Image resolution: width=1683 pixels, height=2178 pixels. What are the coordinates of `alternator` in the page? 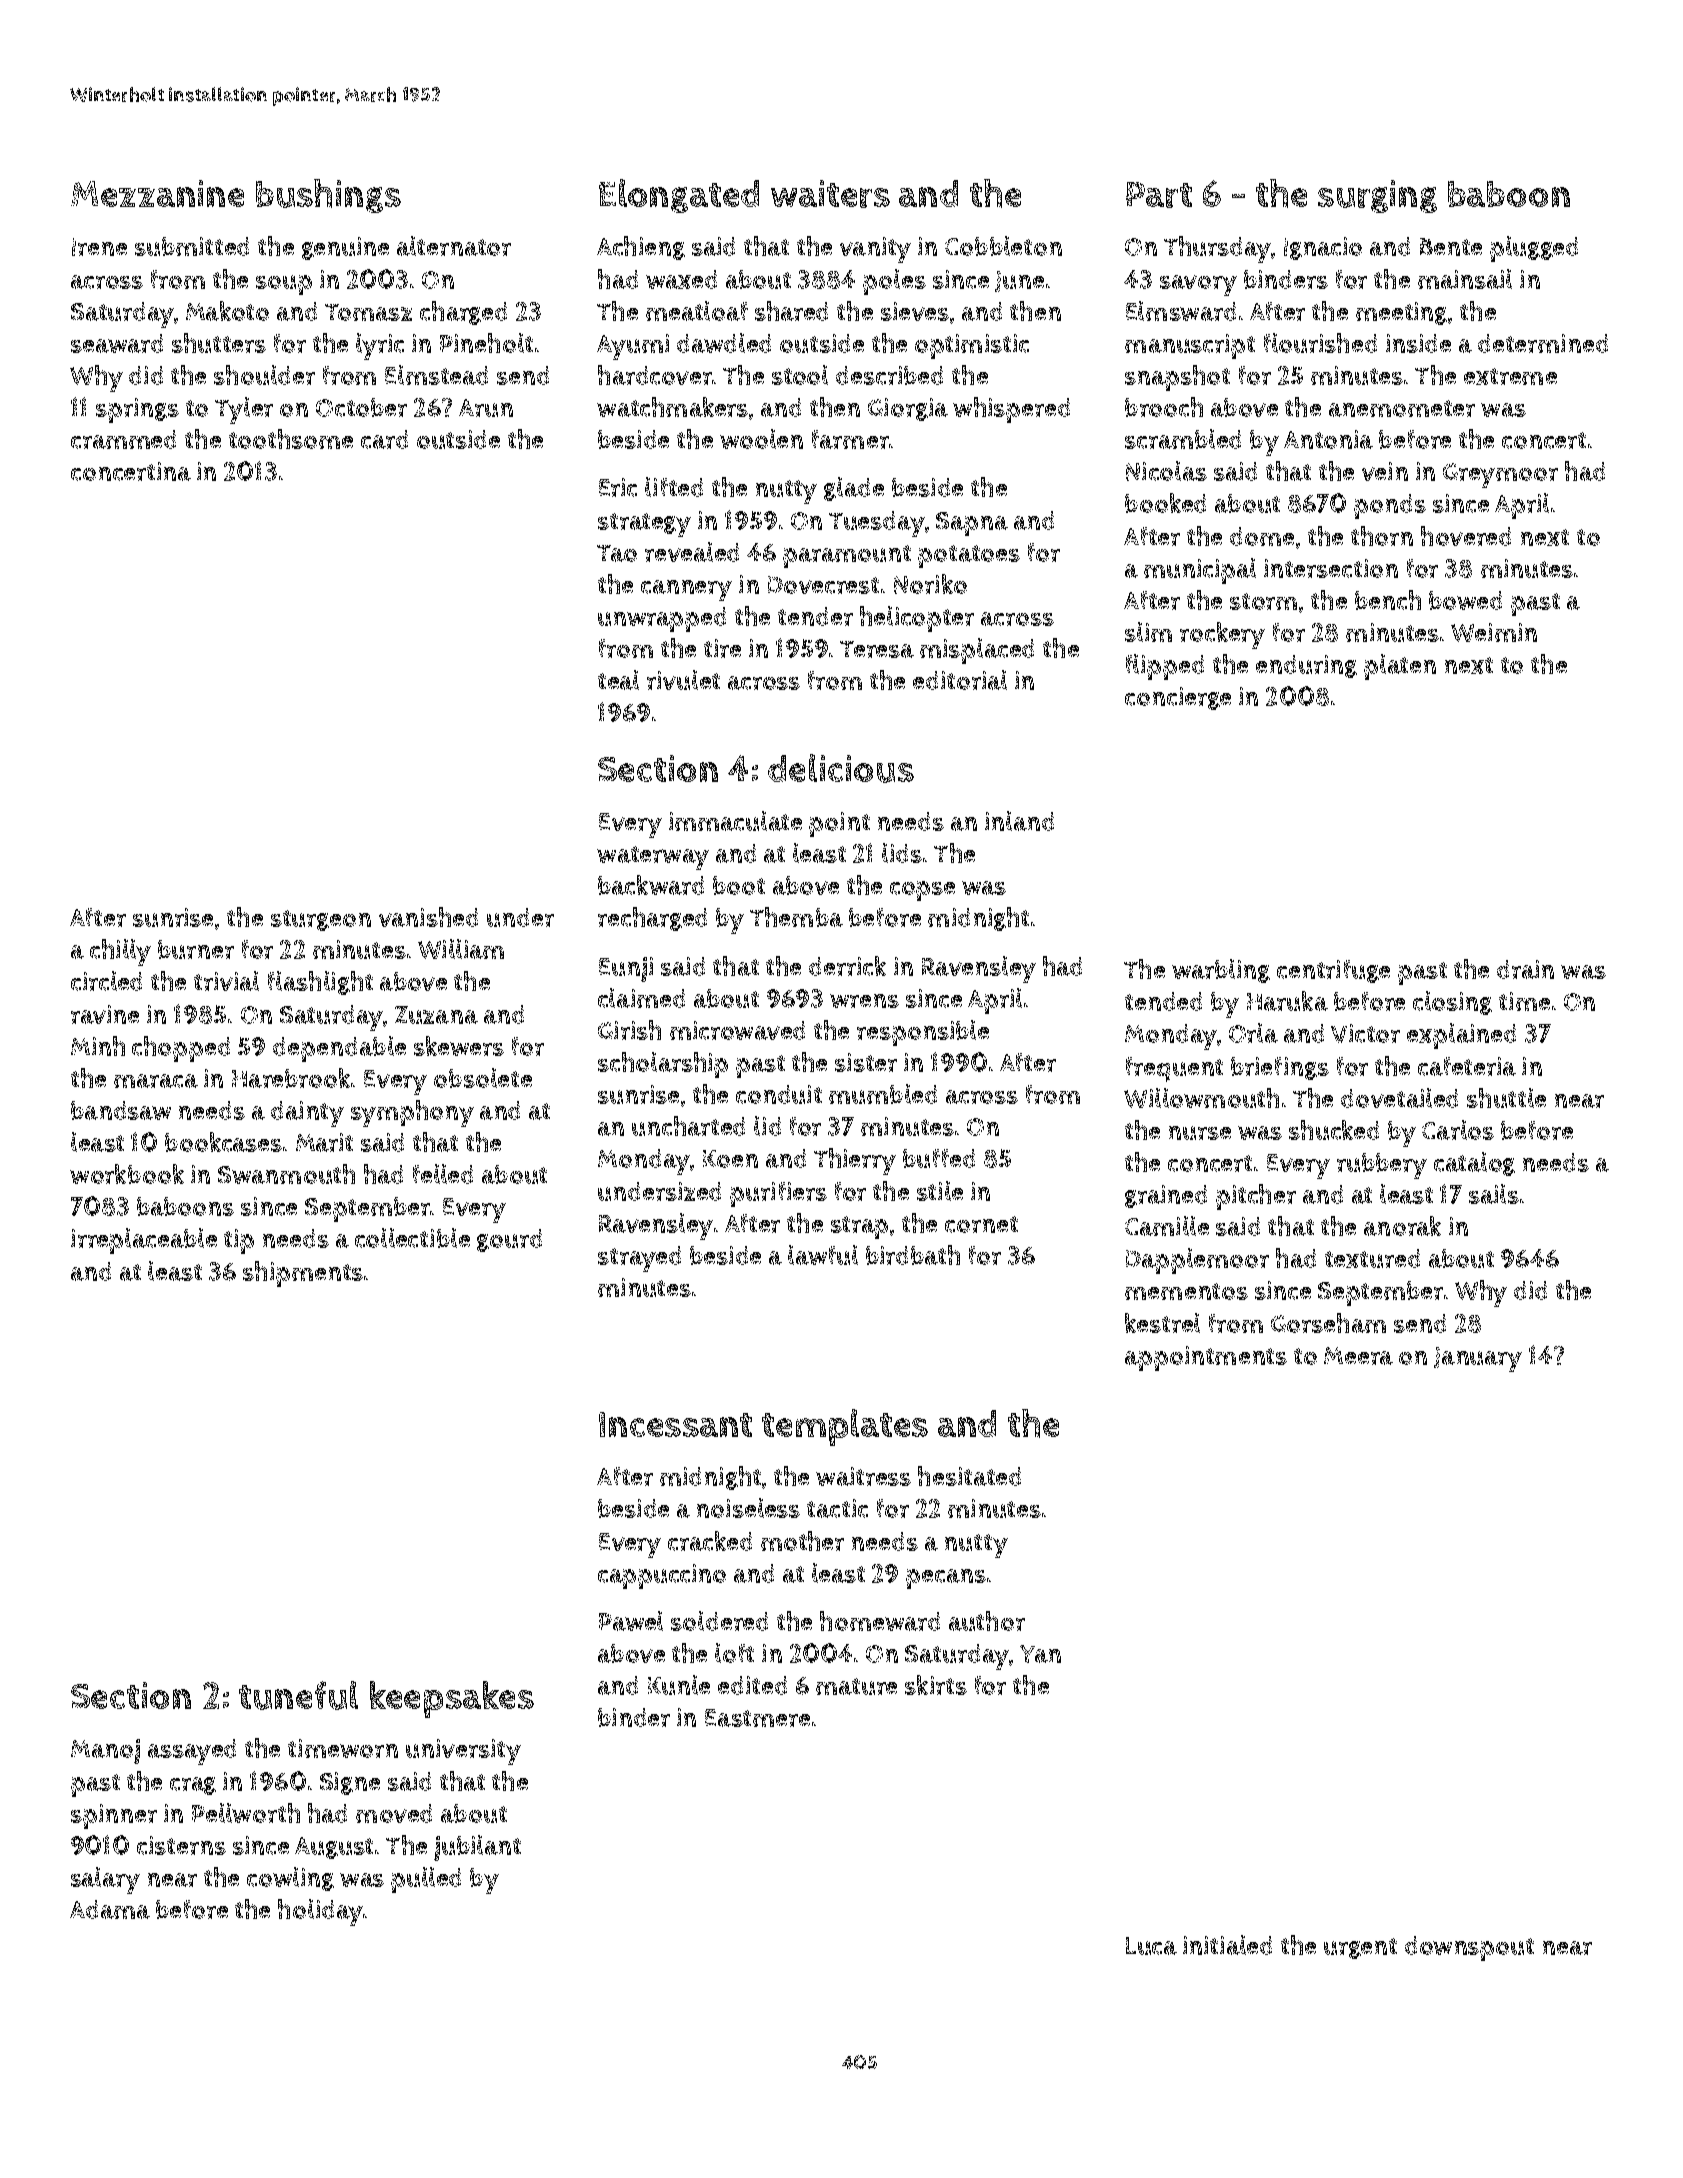 It's located at (454, 246).
